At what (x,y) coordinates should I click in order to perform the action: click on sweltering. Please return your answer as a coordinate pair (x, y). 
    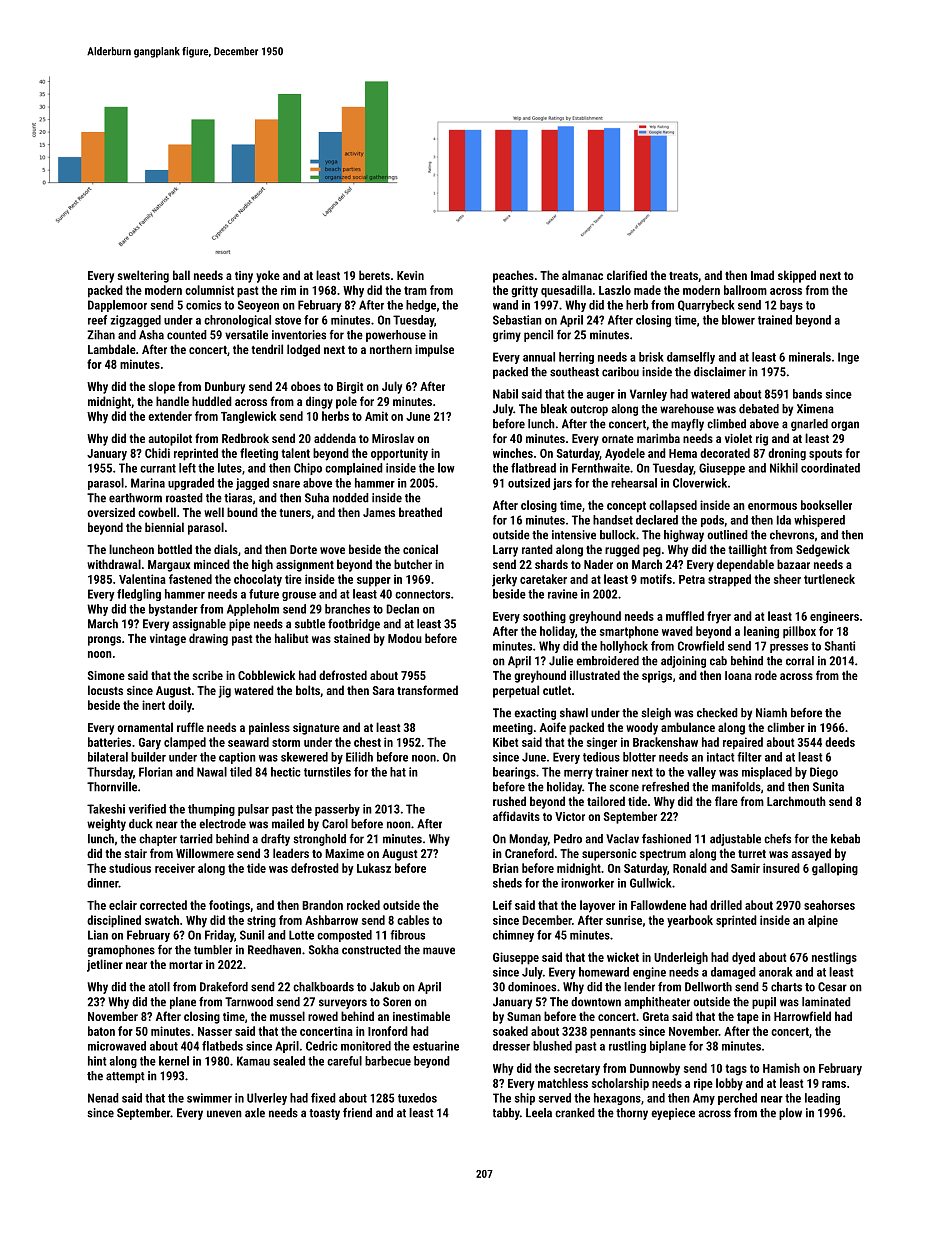
    Looking at the image, I should click on (143, 276).
